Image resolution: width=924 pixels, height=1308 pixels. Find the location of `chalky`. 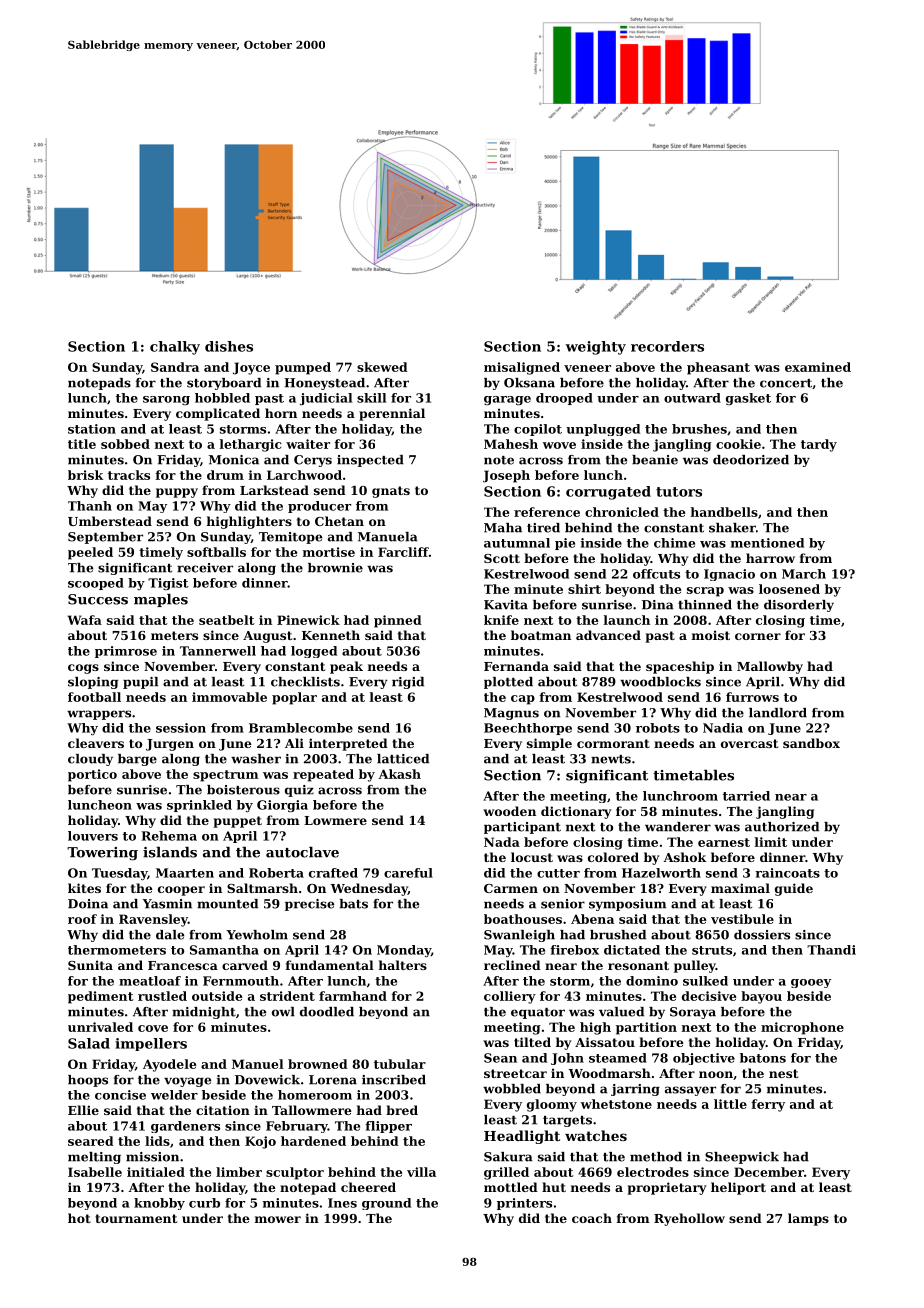

chalky is located at coordinates (175, 348).
